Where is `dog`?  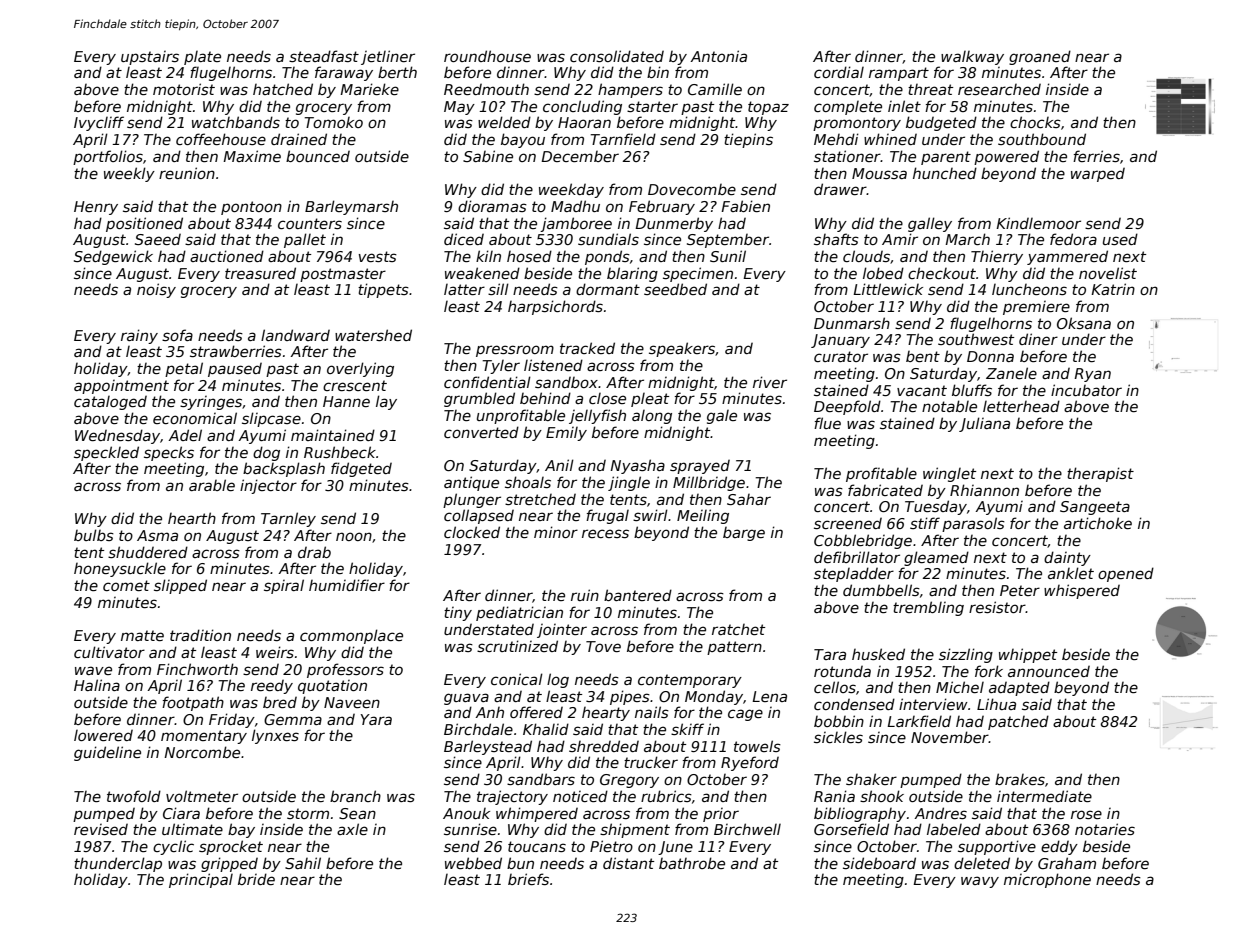 dog is located at coordinates (266, 453).
